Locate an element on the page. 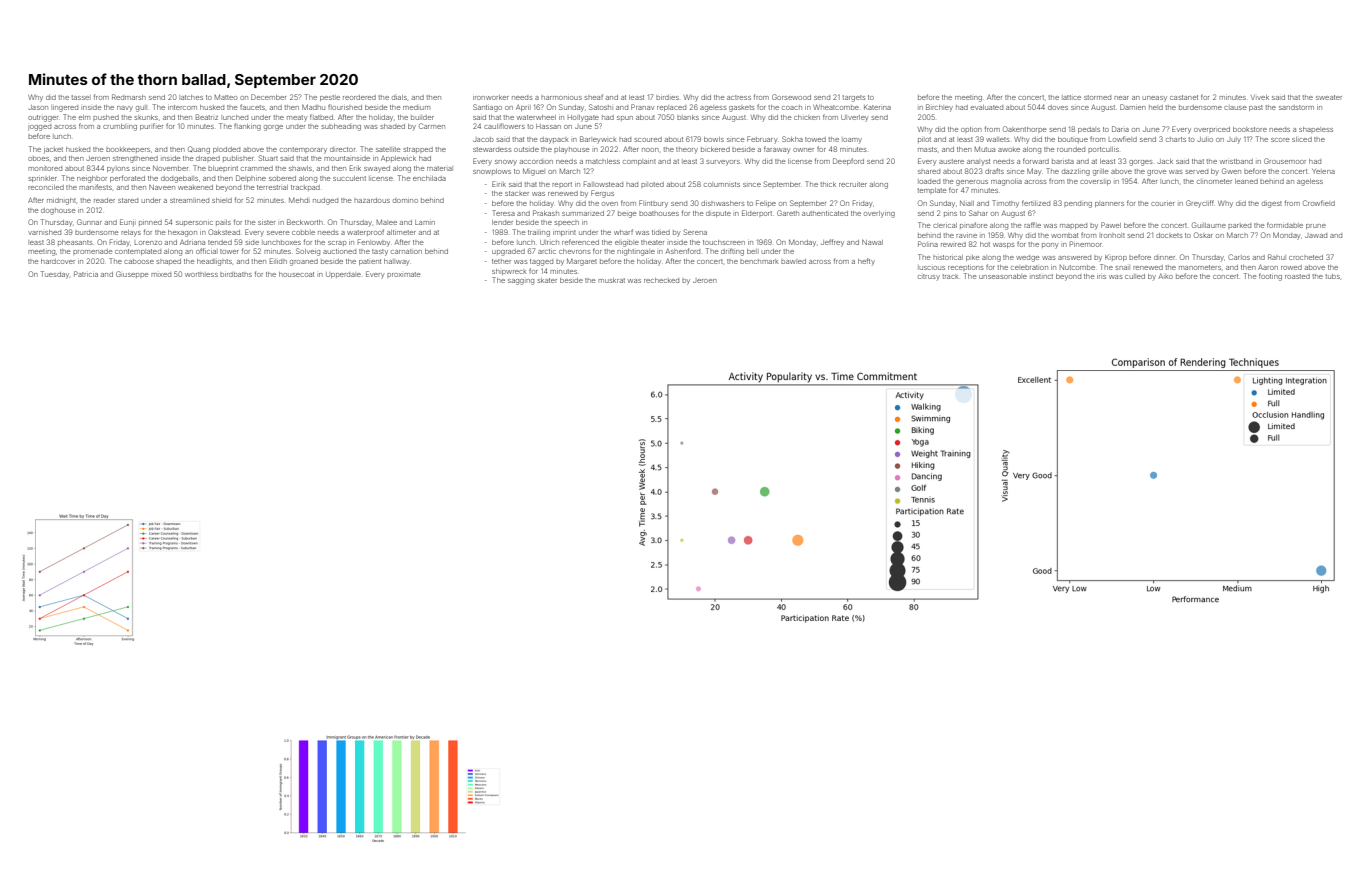 The image size is (1372, 887). stormed is located at coordinates (1097, 97).
